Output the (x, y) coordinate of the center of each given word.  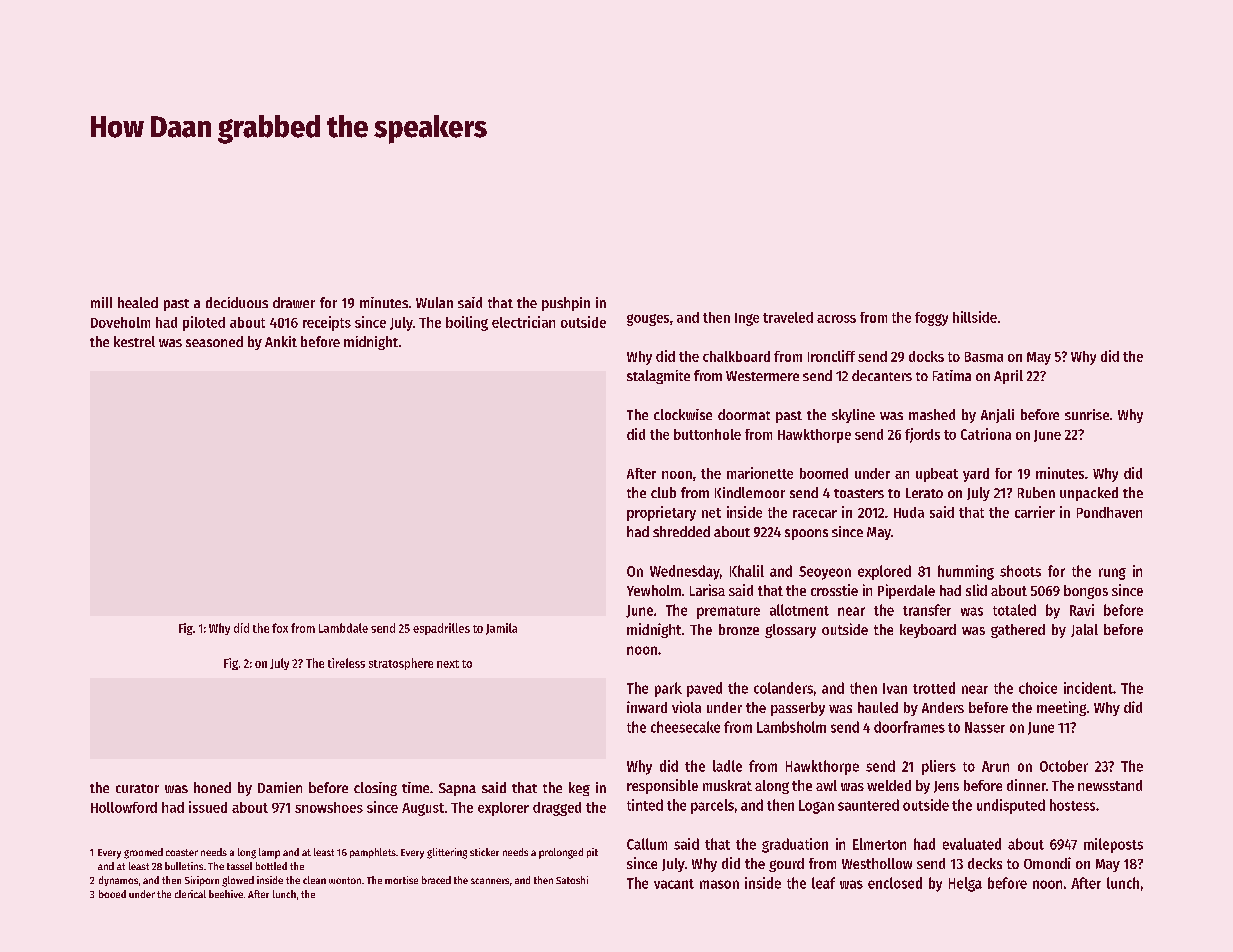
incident (1088, 688)
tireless (346, 663)
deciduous (237, 302)
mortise (401, 880)
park (668, 689)
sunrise (1087, 414)
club (663, 492)
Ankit (281, 341)
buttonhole (707, 434)
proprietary (661, 513)
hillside (975, 317)
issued (208, 807)
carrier (1035, 512)
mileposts (1113, 845)
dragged (557, 809)
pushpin (566, 304)
